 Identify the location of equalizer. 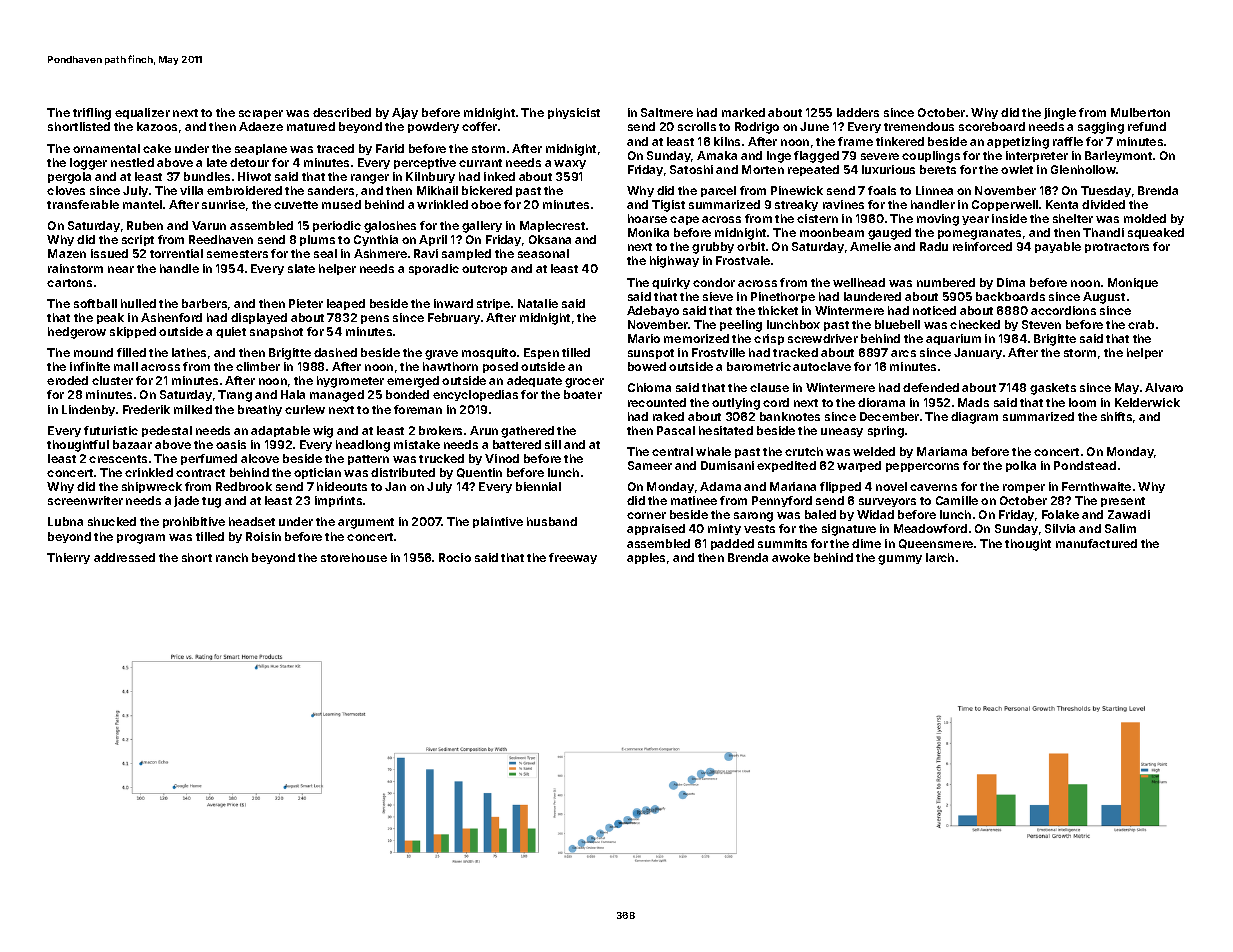
(142, 113).
